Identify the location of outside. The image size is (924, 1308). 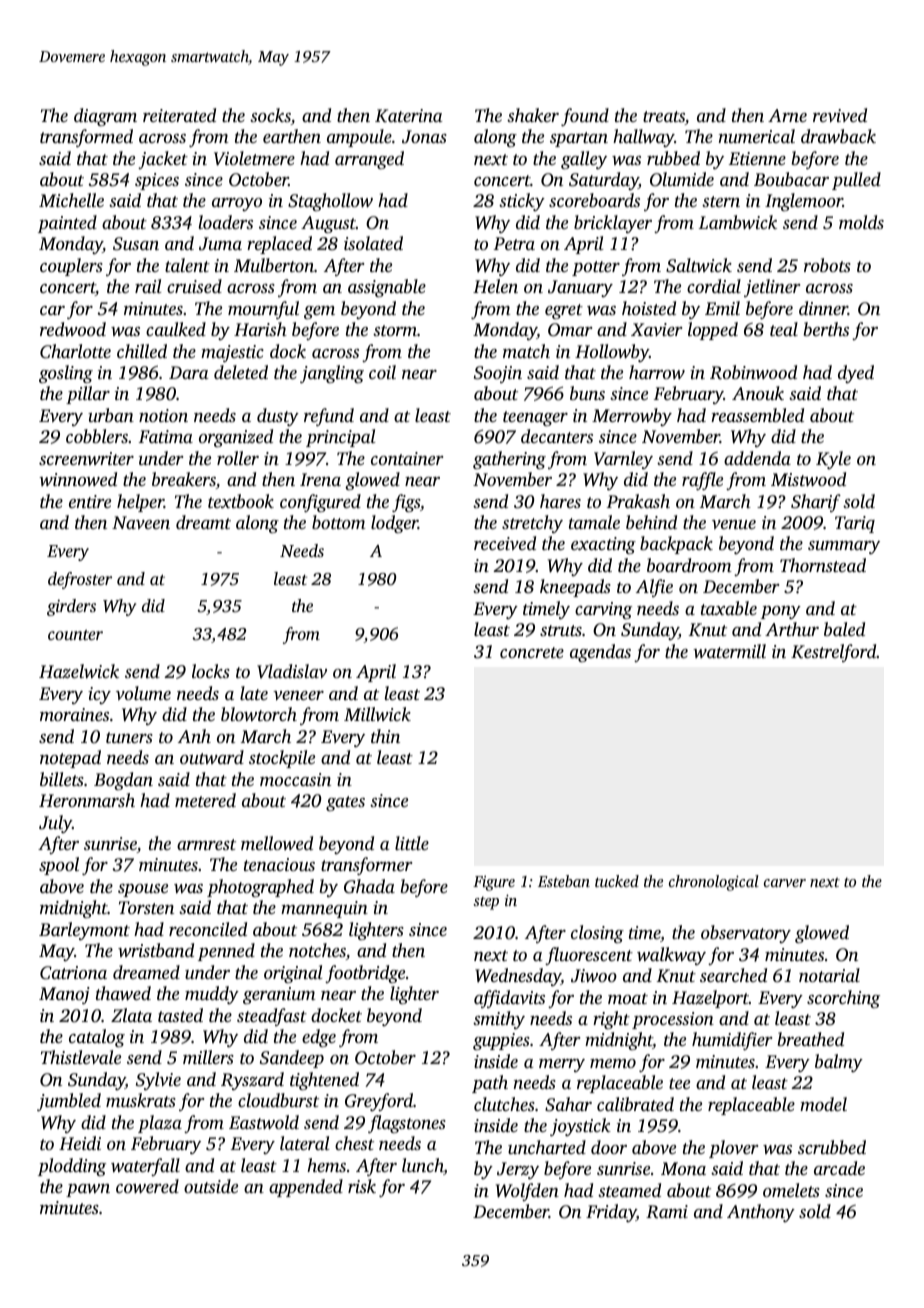
(211, 1186).
